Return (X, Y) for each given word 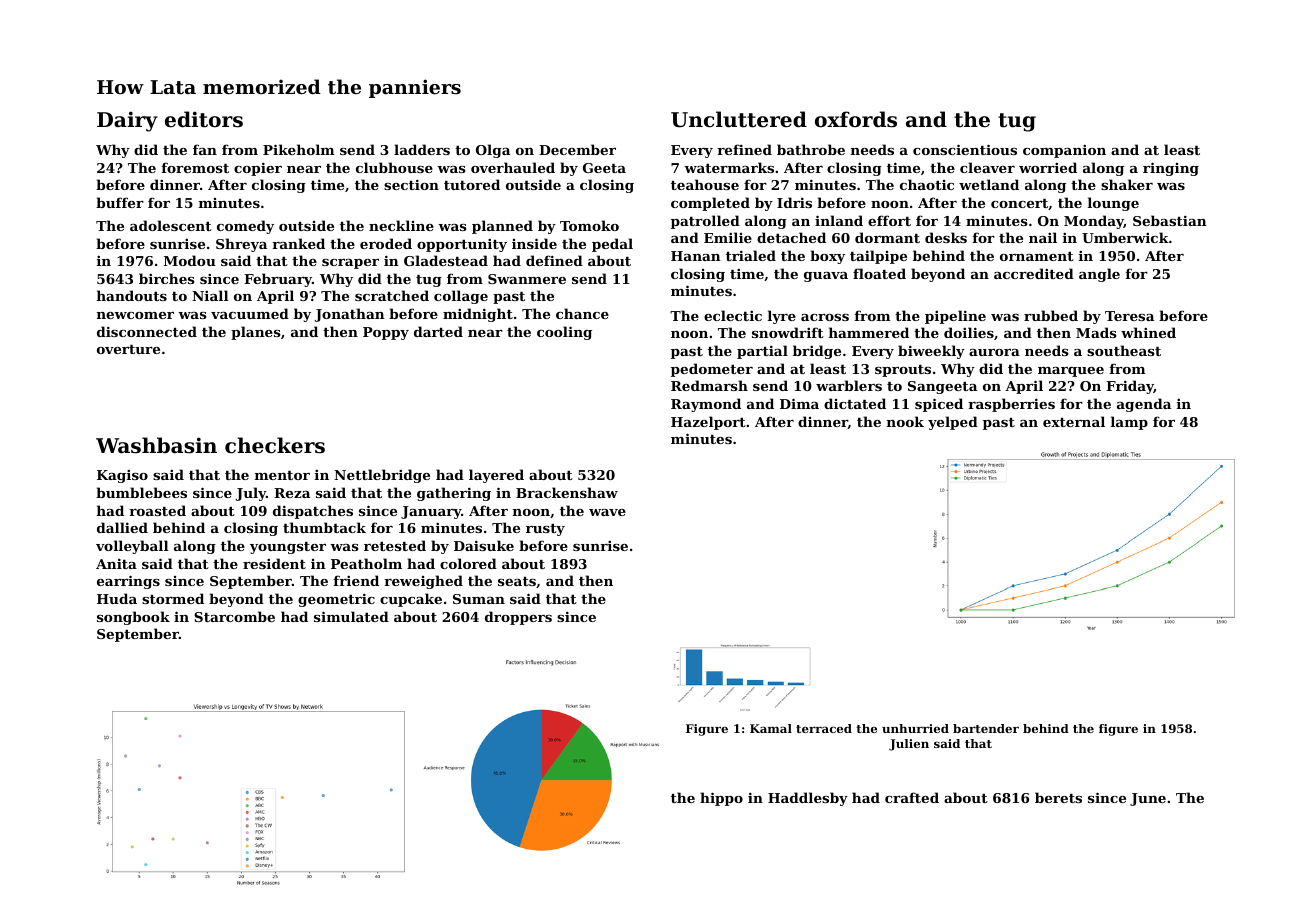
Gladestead (446, 260)
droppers (518, 618)
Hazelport (708, 423)
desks (946, 237)
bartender (986, 728)
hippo (721, 799)
